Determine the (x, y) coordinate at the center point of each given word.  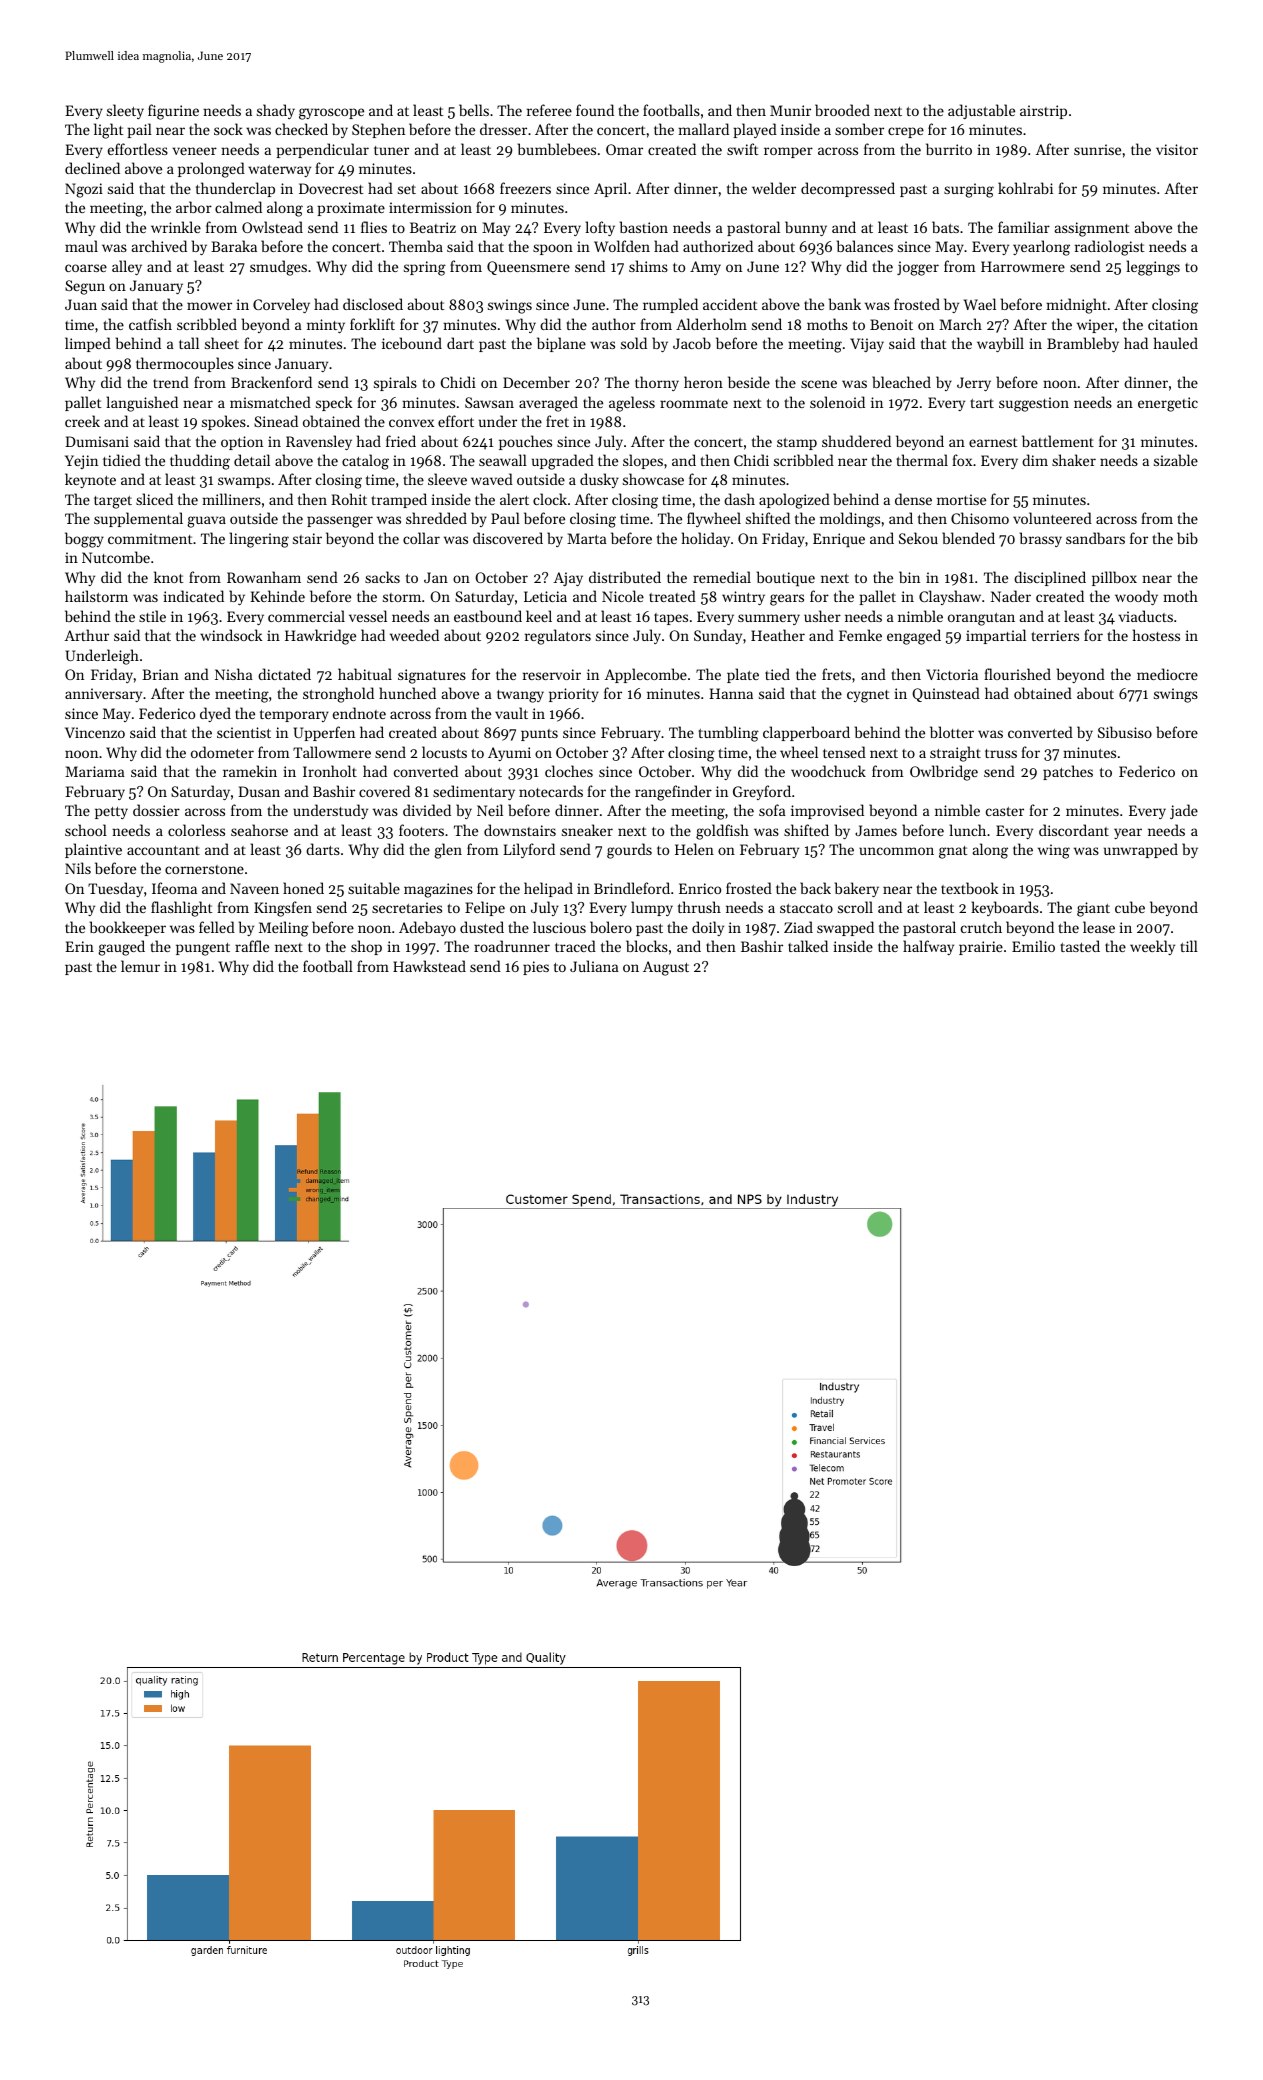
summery (769, 619)
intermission (430, 207)
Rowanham (264, 577)
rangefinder (673, 793)
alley (127, 267)
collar (421, 538)
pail (139, 130)
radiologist (1110, 248)
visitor (1177, 149)
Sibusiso (1125, 732)
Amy (705, 268)
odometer (222, 752)
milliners (231, 499)
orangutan (981, 619)
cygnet (868, 696)
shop (366, 947)
